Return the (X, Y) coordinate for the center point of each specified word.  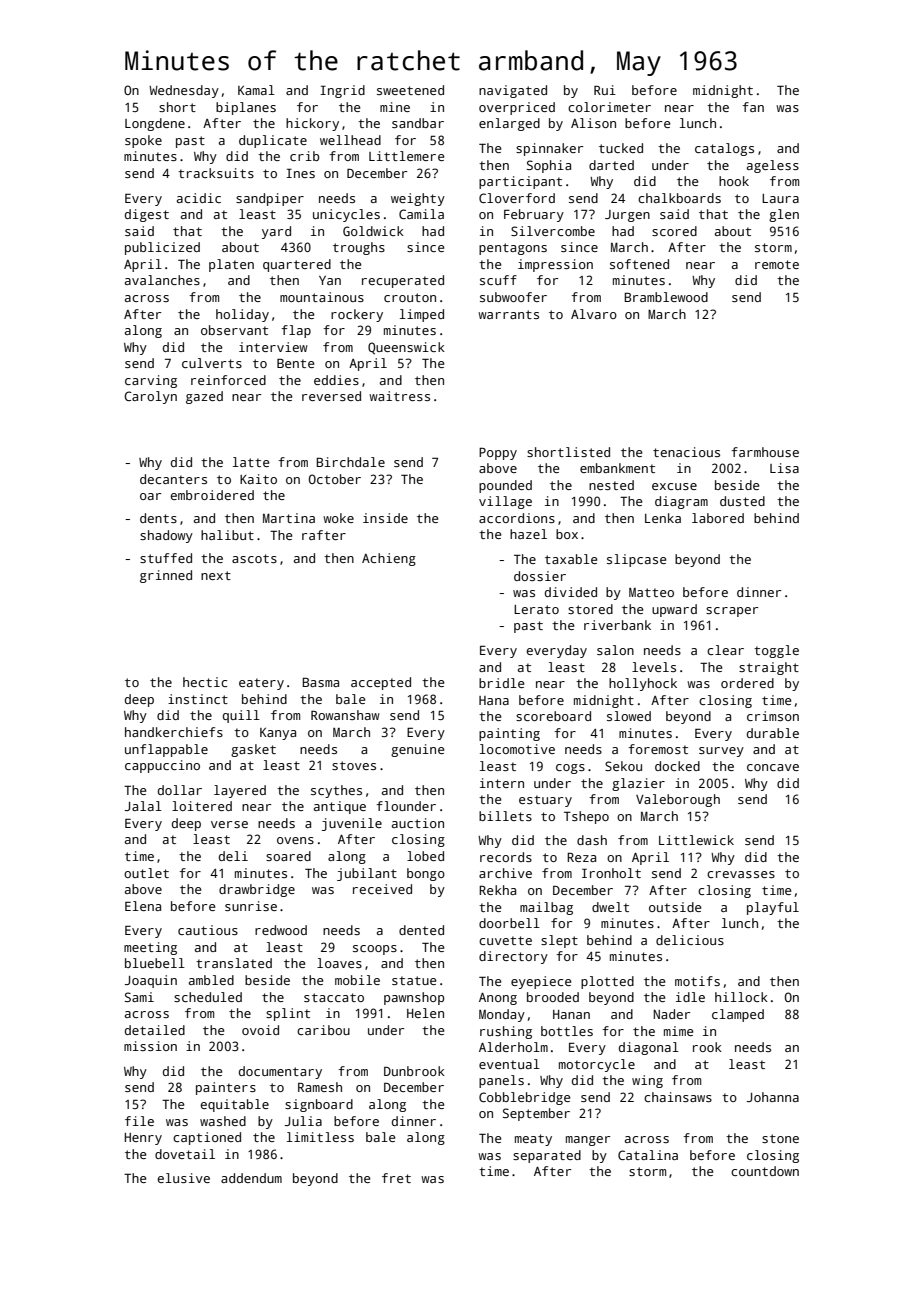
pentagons (513, 249)
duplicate (273, 141)
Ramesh (320, 1087)
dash (592, 840)
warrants (508, 314)
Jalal (143, 806)
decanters (173, 479)
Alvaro (594, 314)
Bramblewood (666, 297)
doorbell (509, 923)
